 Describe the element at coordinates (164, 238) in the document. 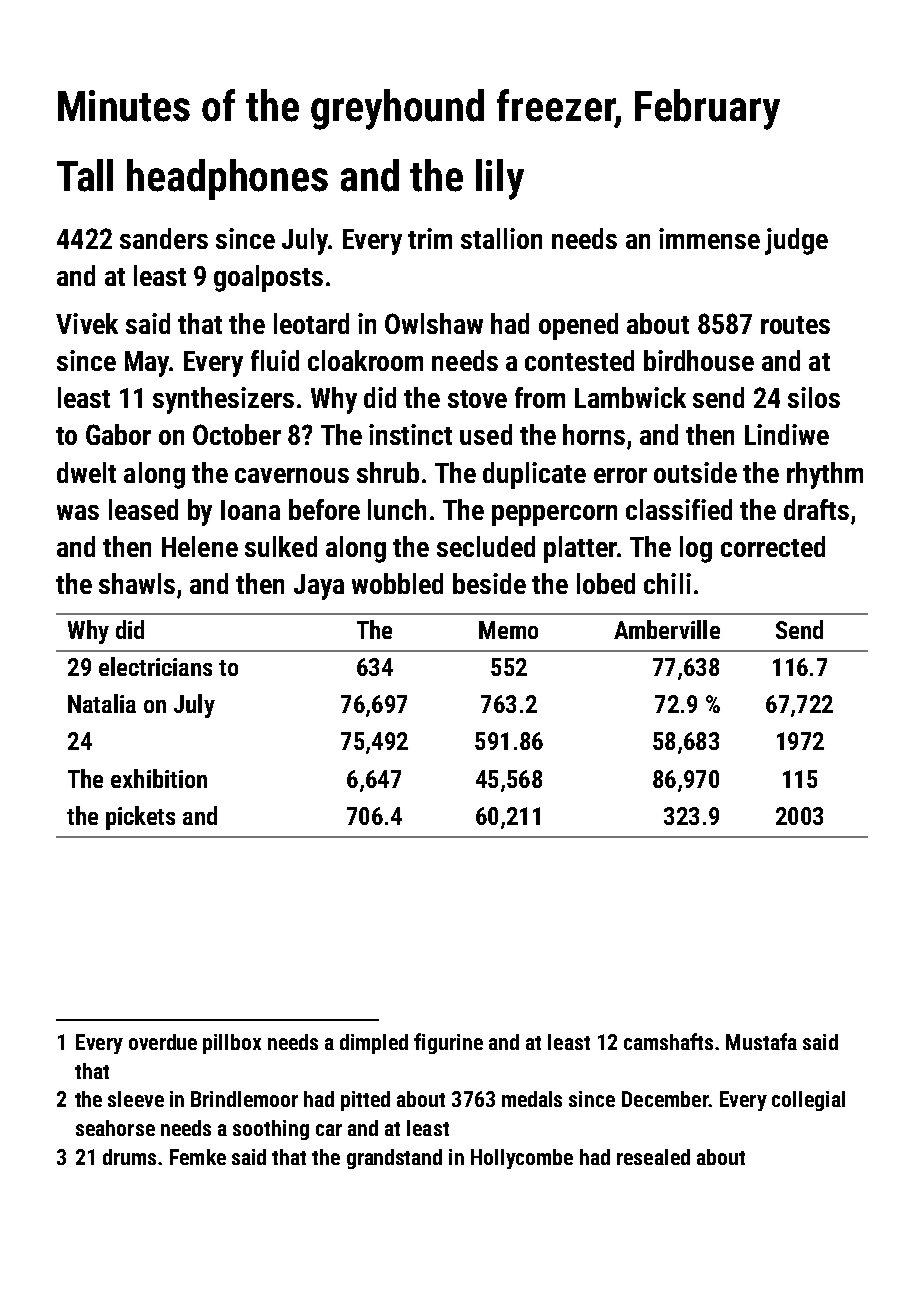

I see `sanders` at that location.
